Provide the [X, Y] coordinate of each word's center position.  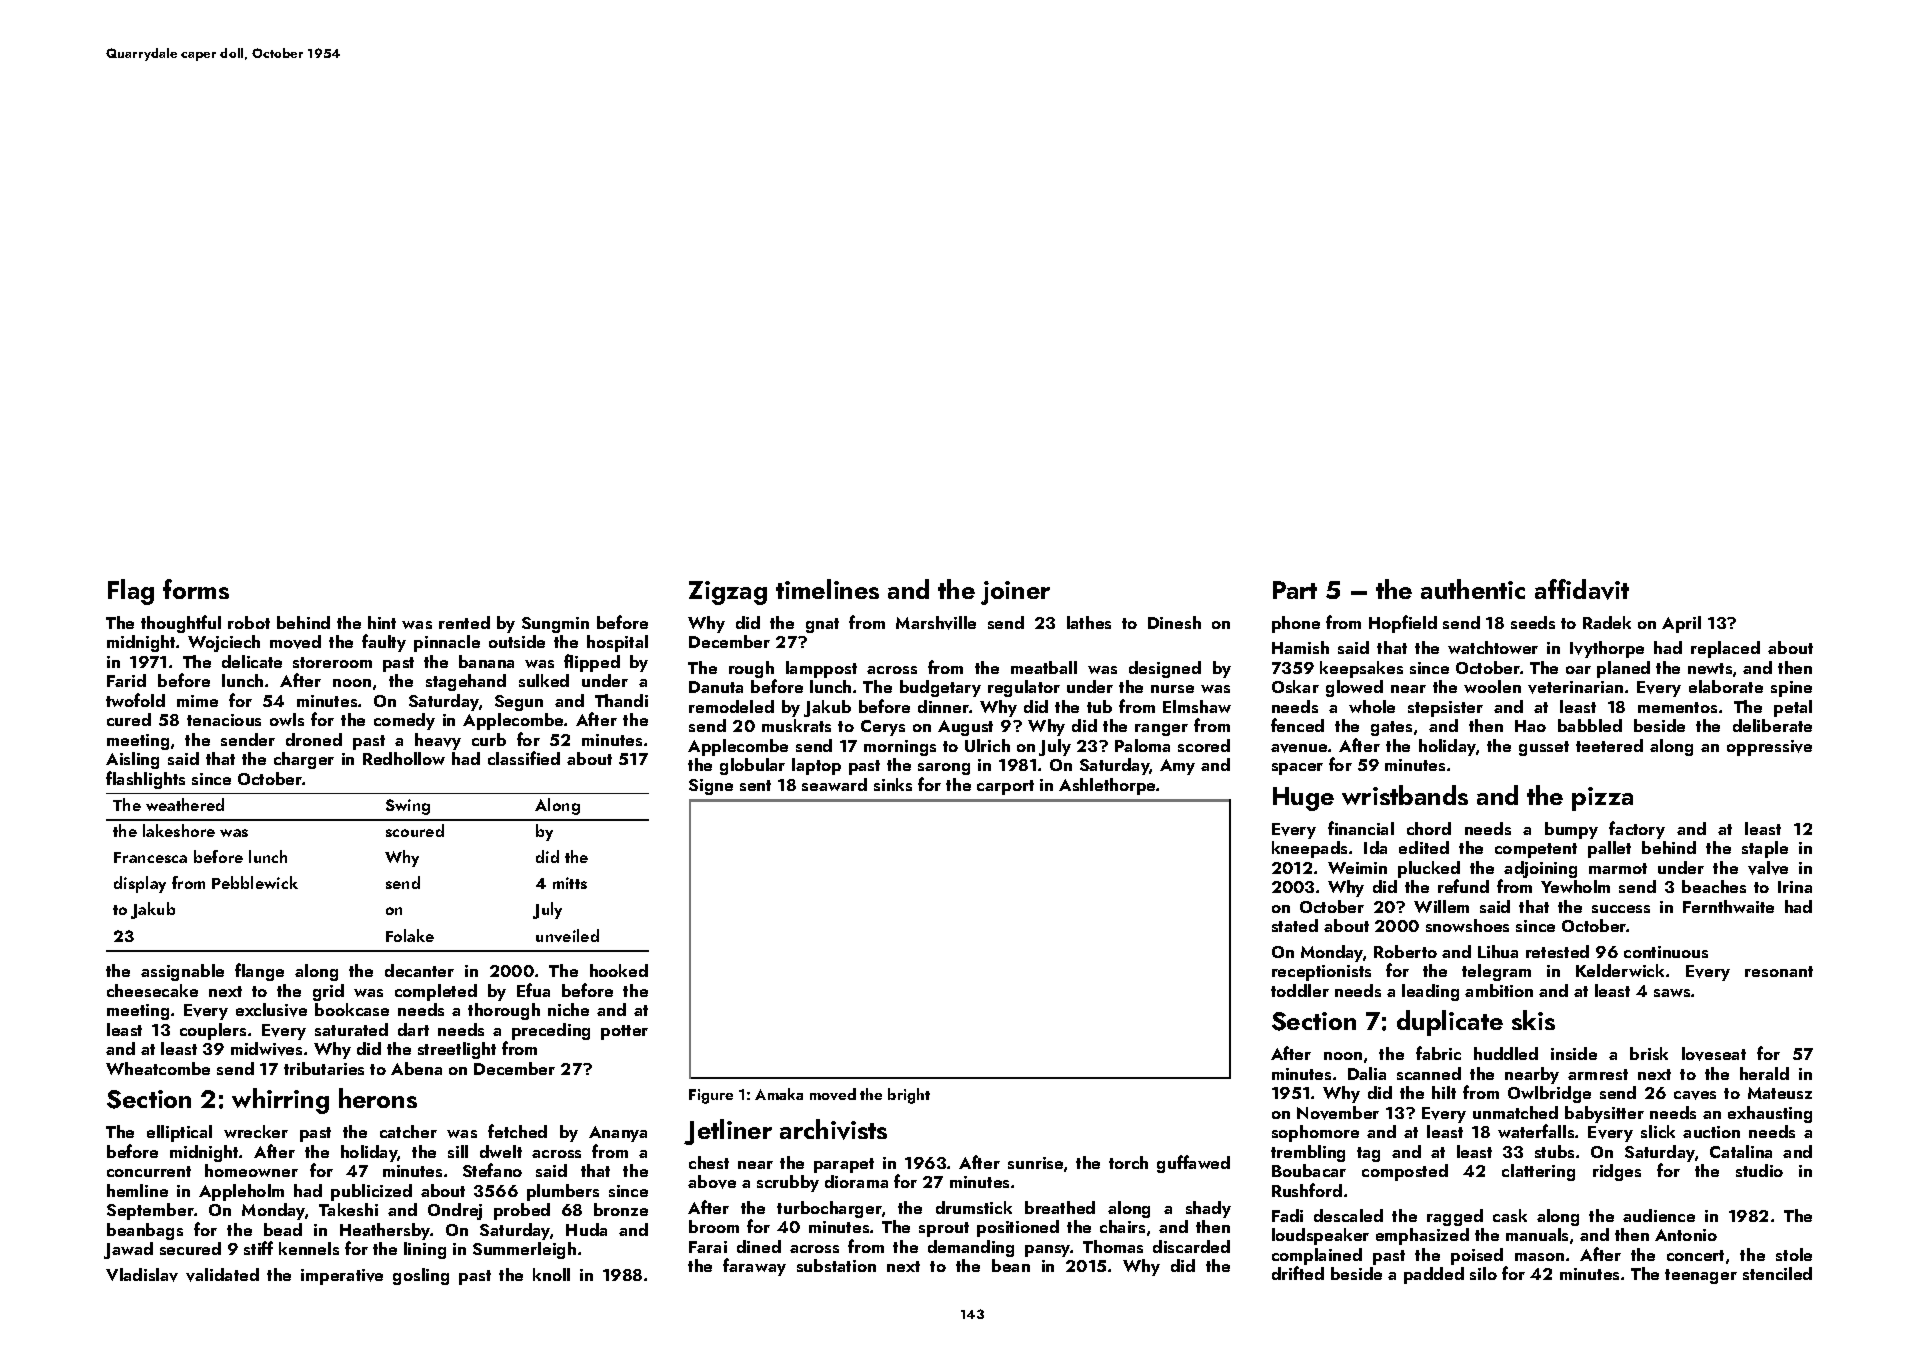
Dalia [1367, 1073]
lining [425, 1250]
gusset [1544, 748]
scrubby [788, 1183]
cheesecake [152, 990]
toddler [1300, 990]
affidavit [1582, 589]
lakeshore [179, 830]
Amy [1177, 767]
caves [1695, 1095]
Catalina [1741, 1151]
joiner [1015, 593]
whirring [280, 1101]
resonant [1779, 971]
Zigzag [728, 593]
